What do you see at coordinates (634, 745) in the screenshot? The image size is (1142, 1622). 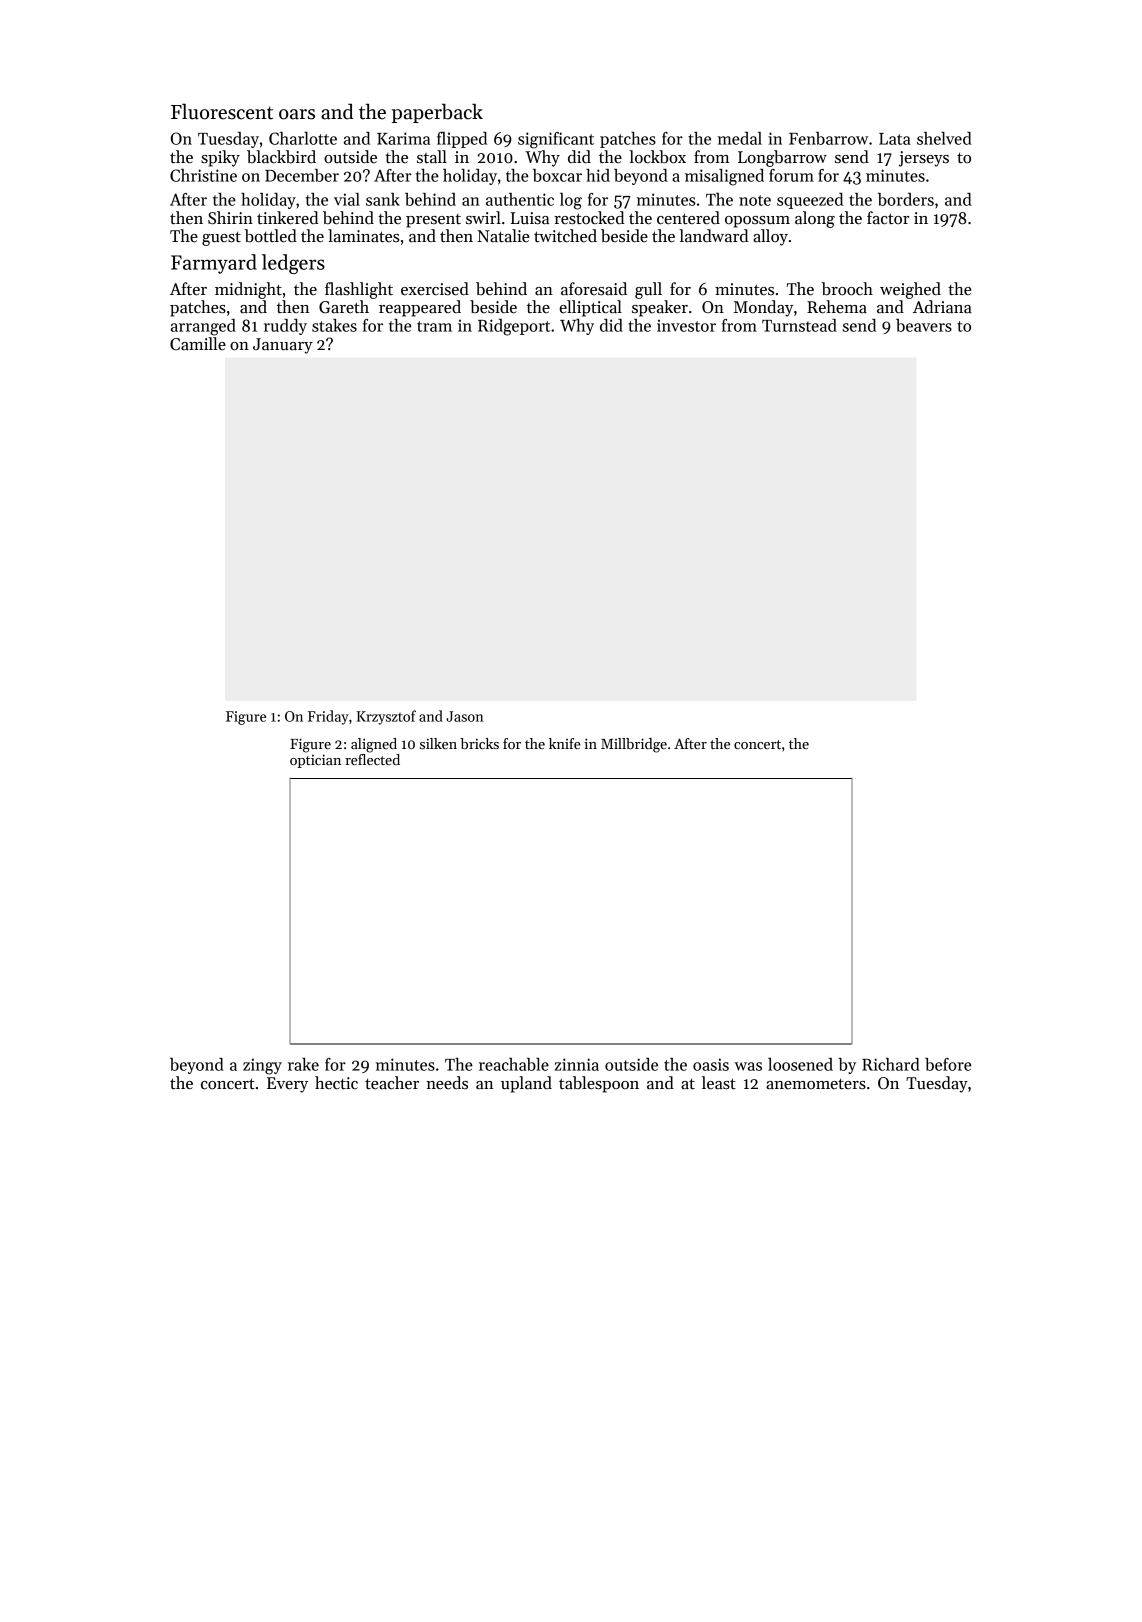 I see `Millbridge` at bounding box center [634, 745].
